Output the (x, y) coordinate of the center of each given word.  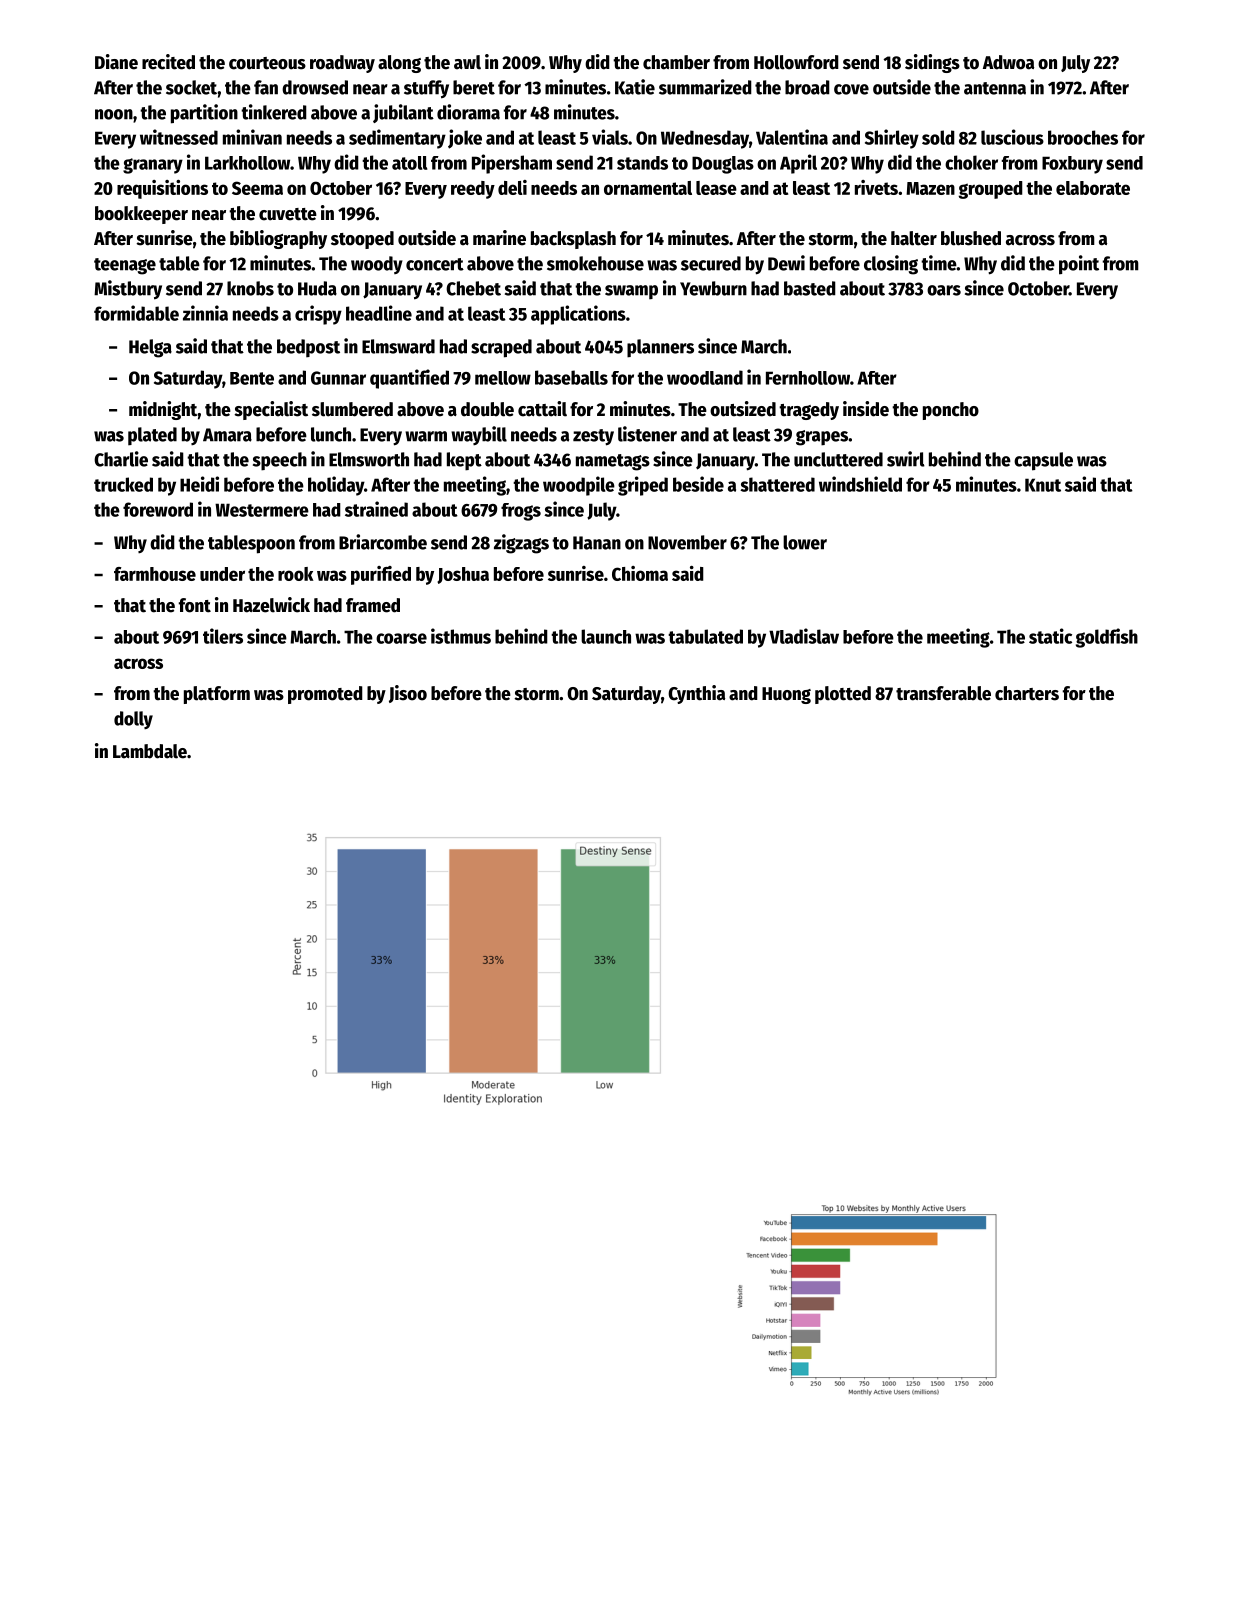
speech (280, 461)
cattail (542, 409)
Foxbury (1072, 165)
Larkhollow (247, 163)
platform (217, 695)
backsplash (573, 240)
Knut (1043, 485)
